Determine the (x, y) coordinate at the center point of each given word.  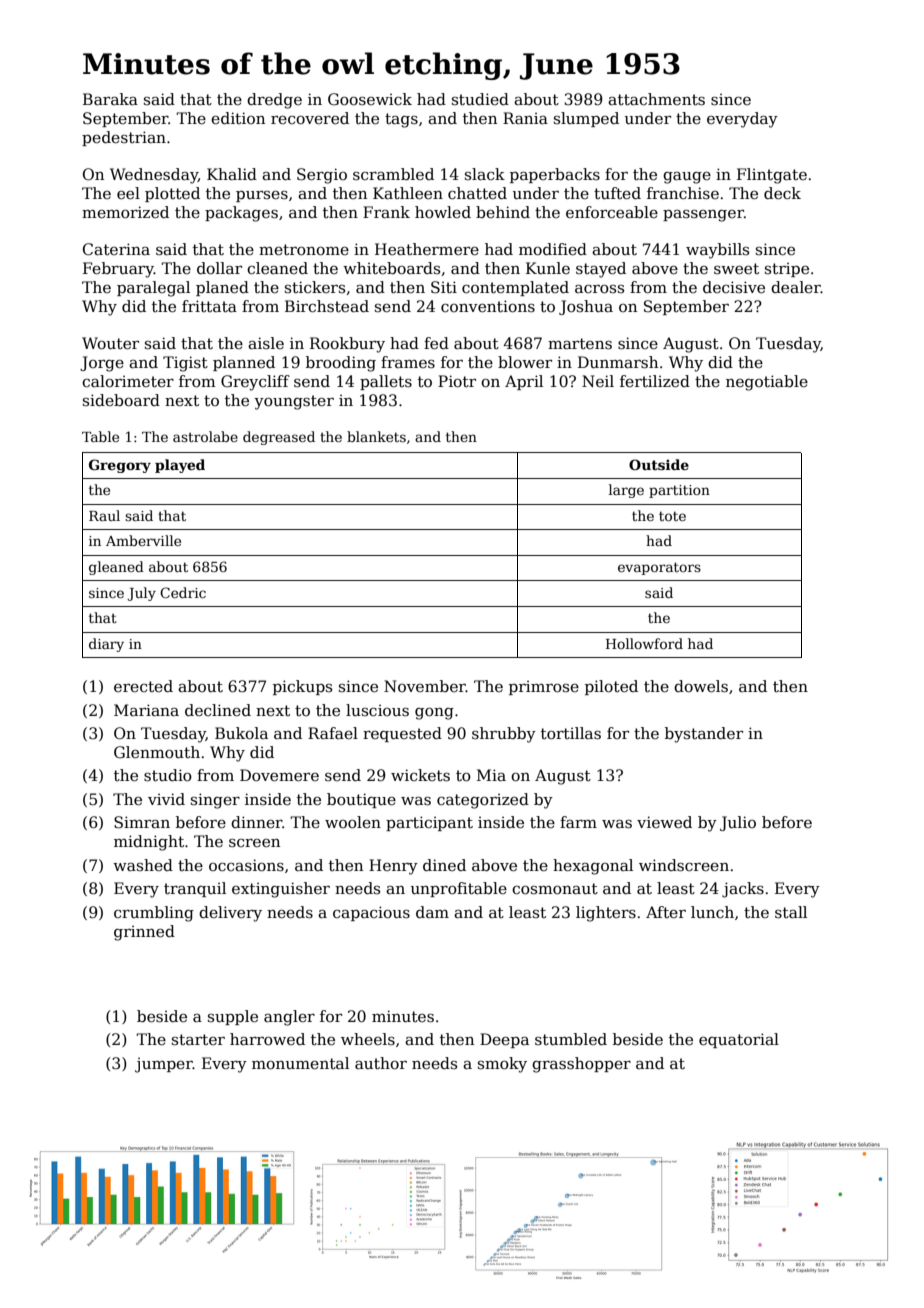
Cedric (183, 592)
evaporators (659, 568)
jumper (164, 1065)
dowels (701, 686)
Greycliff (255, 383)
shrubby (504, 735)
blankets (376, 436)
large (626, 491)
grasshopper (581, 1065)
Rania (525, 118)
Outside (659, 464)
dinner (257, 822)
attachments (656, 99)
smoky (502, 1065)
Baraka (110, 99)
